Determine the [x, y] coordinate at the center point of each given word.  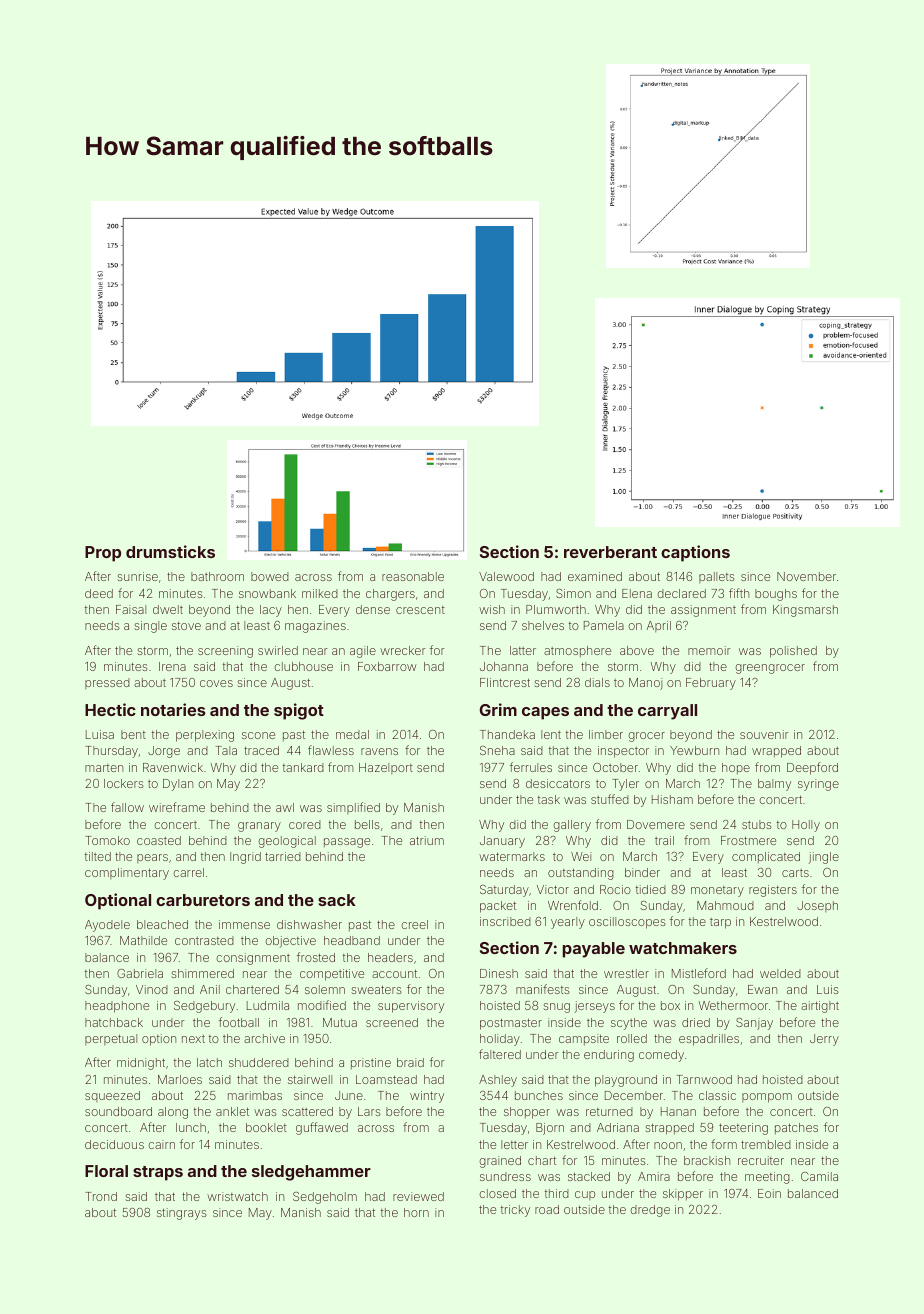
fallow [127, 807]
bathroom [217, 576]
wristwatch [237, 1196]
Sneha [497, 750]
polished [793, 652]
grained [500, 1162]
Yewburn [694, 750]
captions [695, 553]
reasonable [413, 576]
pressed [107, 683]
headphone [117, 1007]
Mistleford [699, 973]
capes [545, 713]
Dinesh [499, 973]
